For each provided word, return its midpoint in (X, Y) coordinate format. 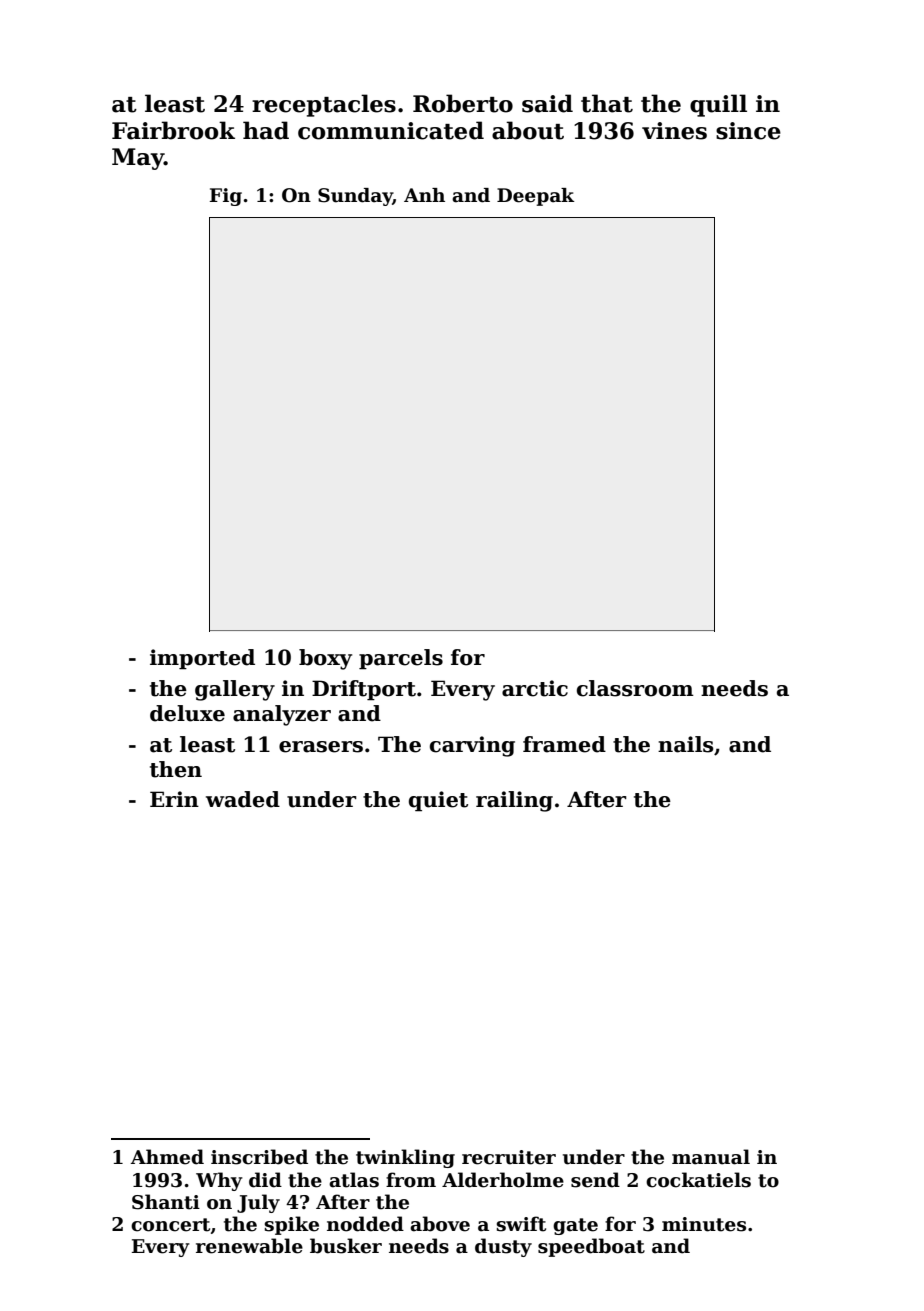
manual (711, 1157)
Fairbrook (173, 130)
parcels (401, 659)
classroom (635, 688)
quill (718, 105)
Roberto (463, 103)
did (265, 1180)
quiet (438, 801)
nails (685, 744)
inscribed (259, 1157)
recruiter (509, 1157)
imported (202, 659)
